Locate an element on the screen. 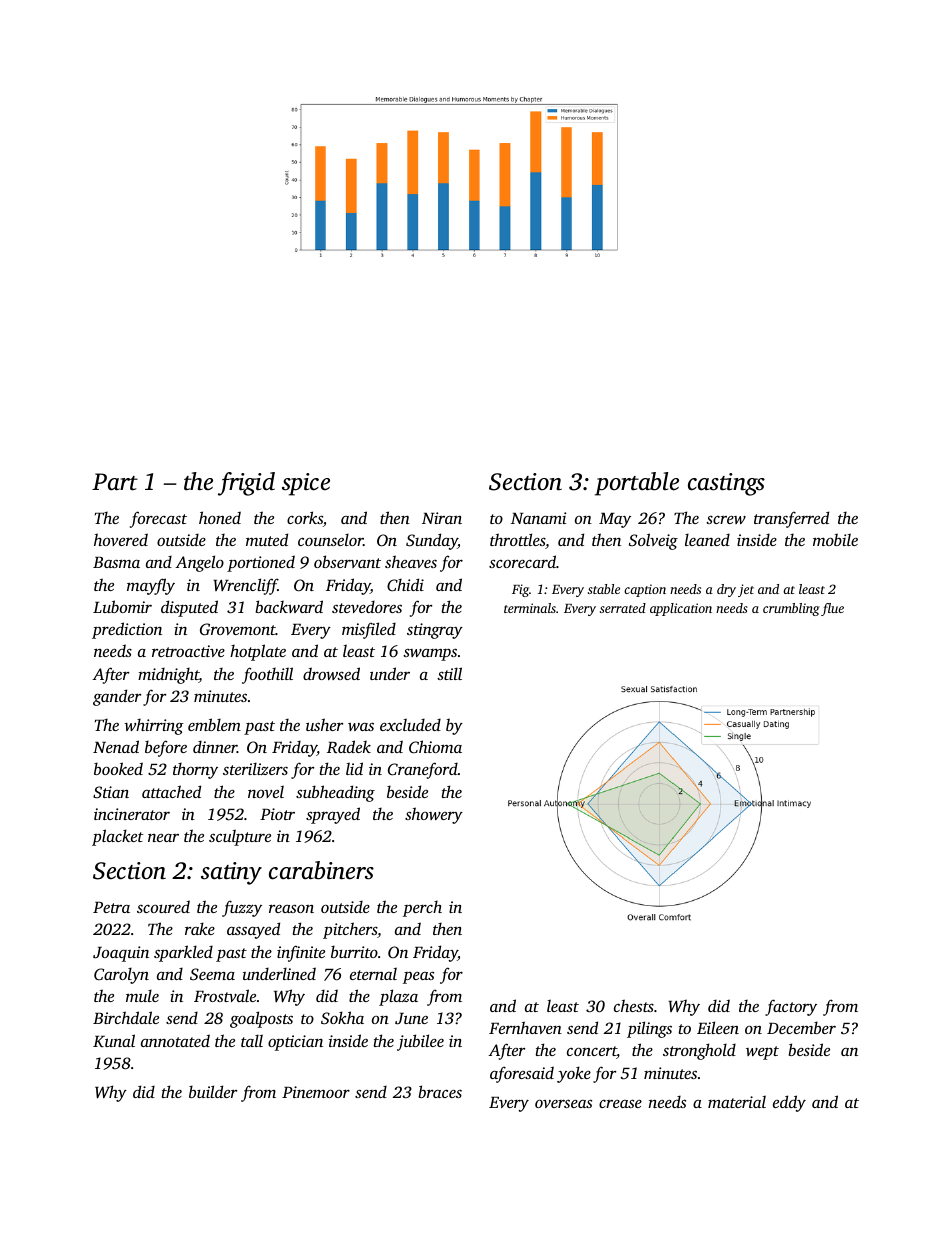  factory is located at coordinates (791, 1007).
